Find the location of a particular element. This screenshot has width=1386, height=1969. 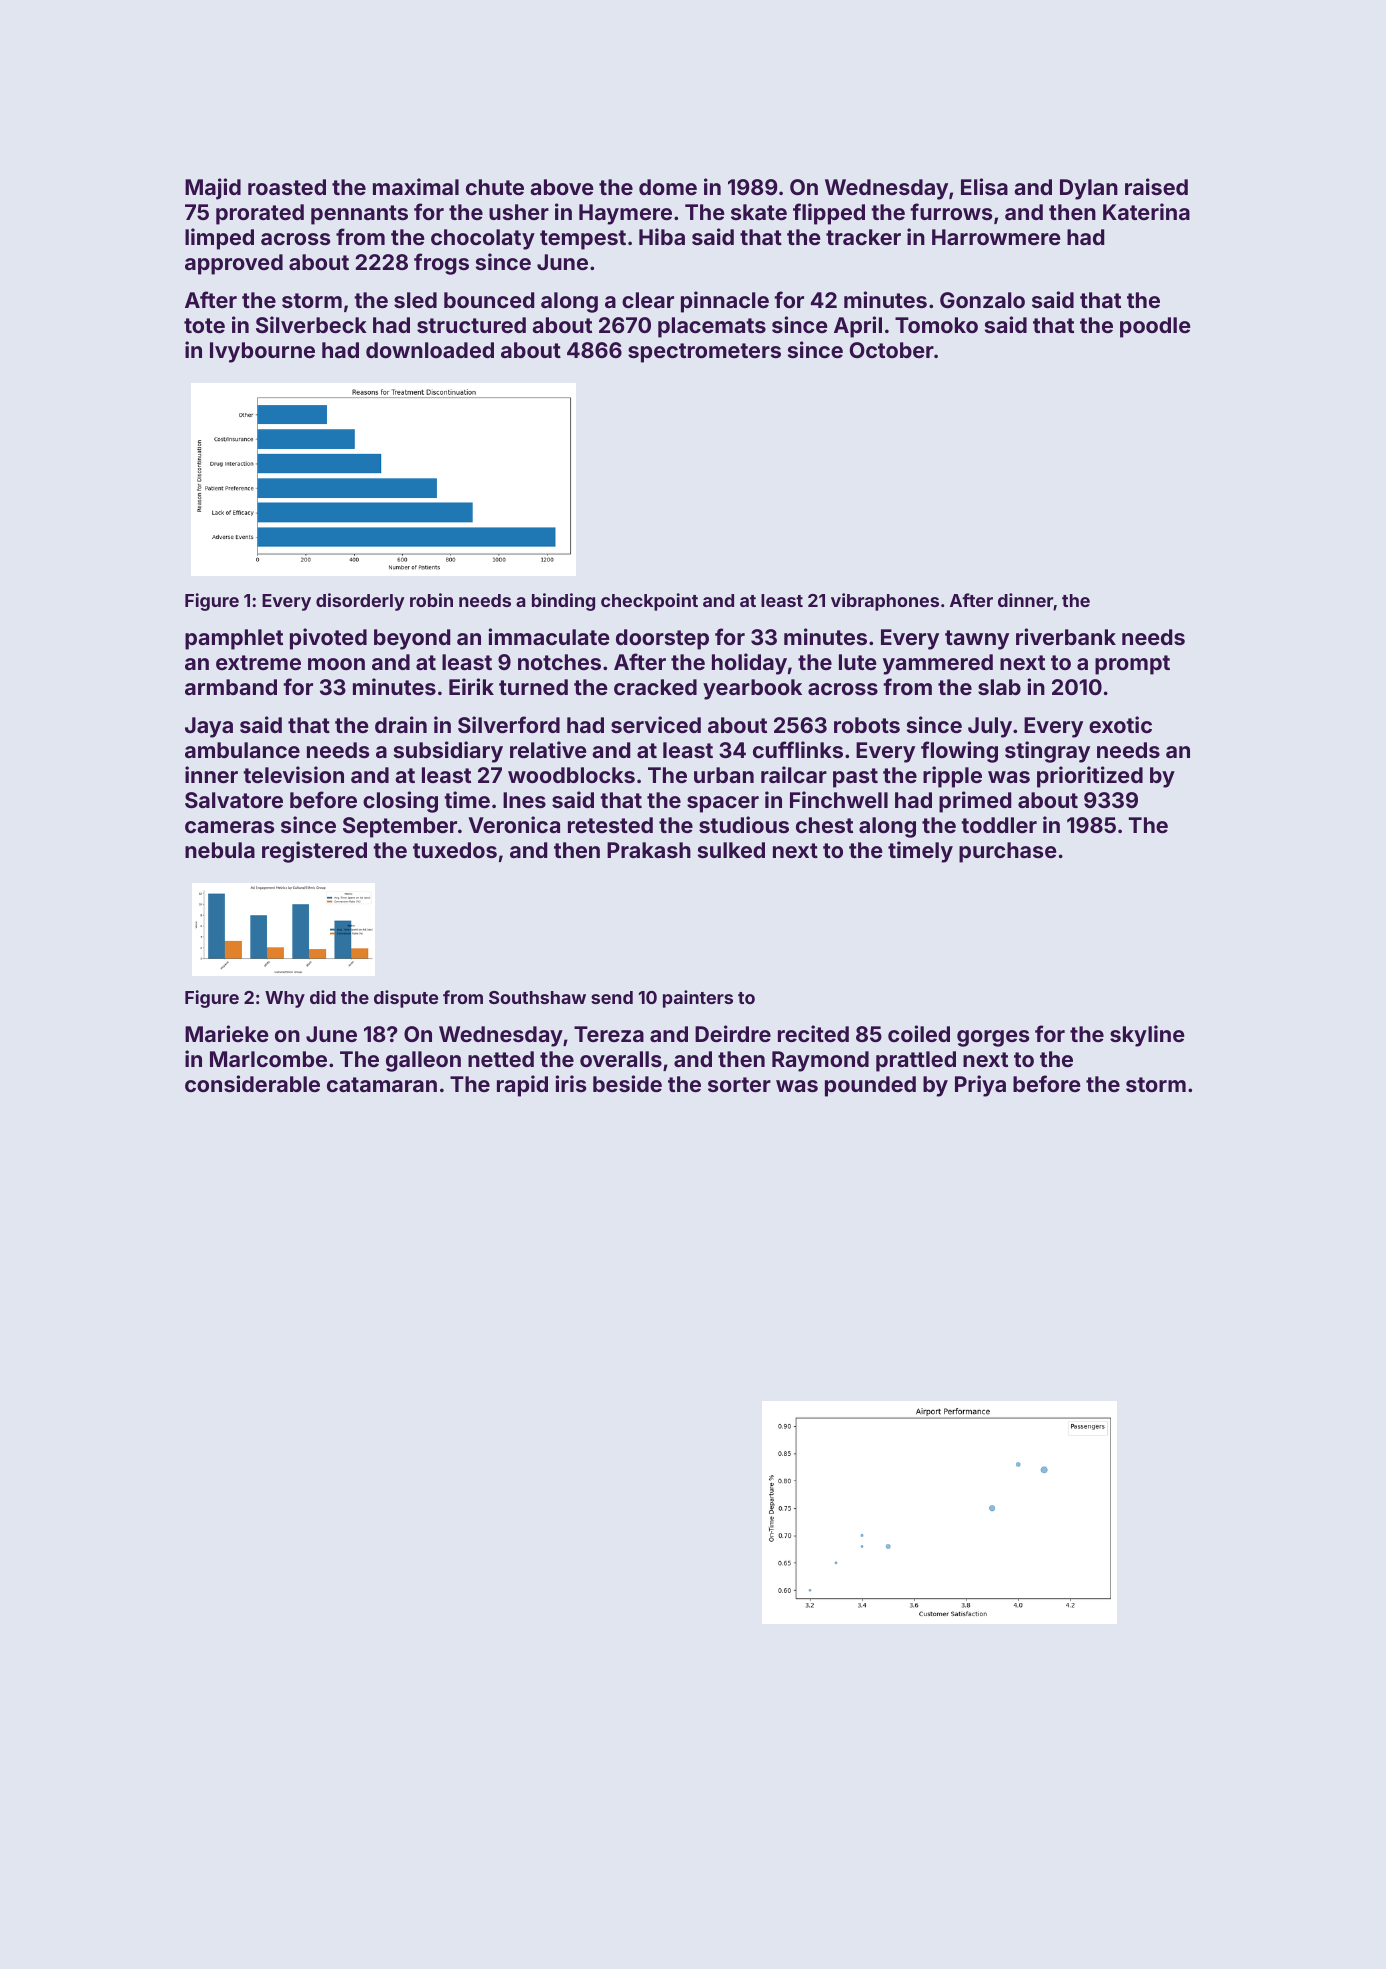

pounded is located at coordinates (870, 1086).
